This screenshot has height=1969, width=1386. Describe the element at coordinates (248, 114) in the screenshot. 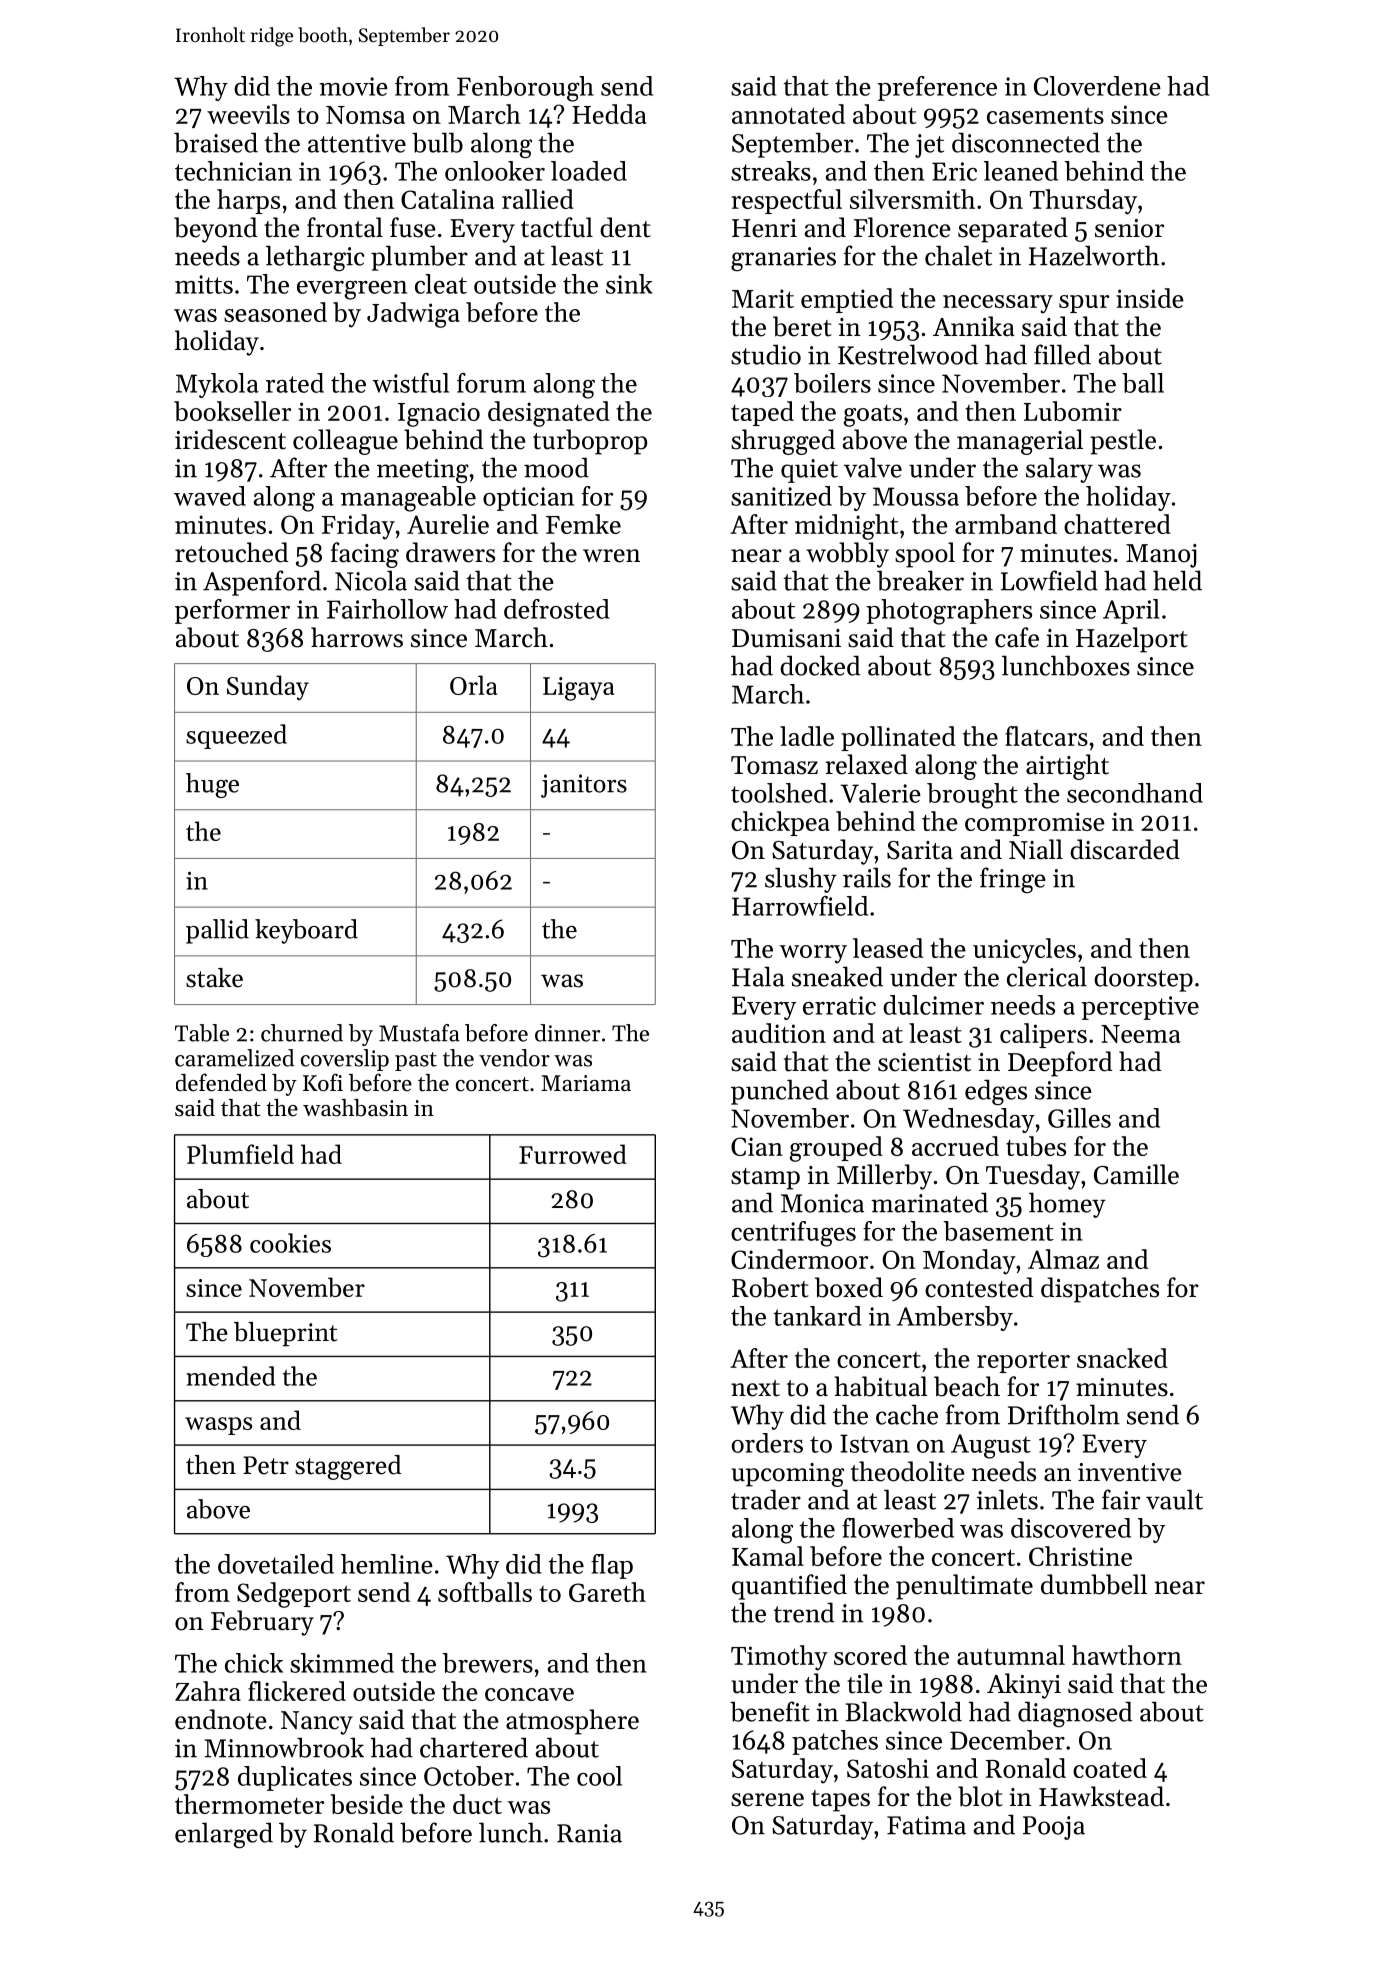

I see `weevils` at that location.
